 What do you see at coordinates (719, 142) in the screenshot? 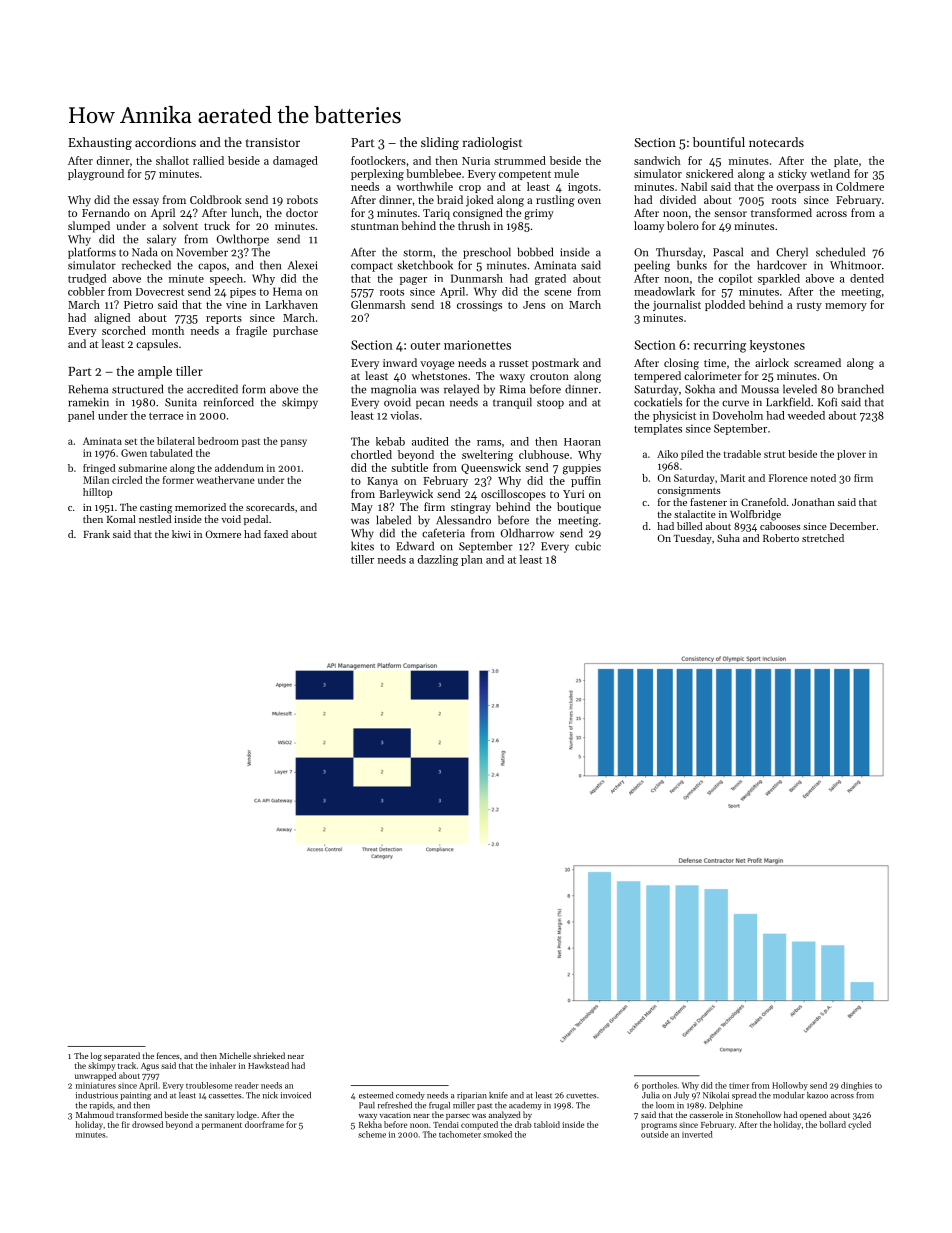
I see `bountiful` at bounding box center [719, 142].
